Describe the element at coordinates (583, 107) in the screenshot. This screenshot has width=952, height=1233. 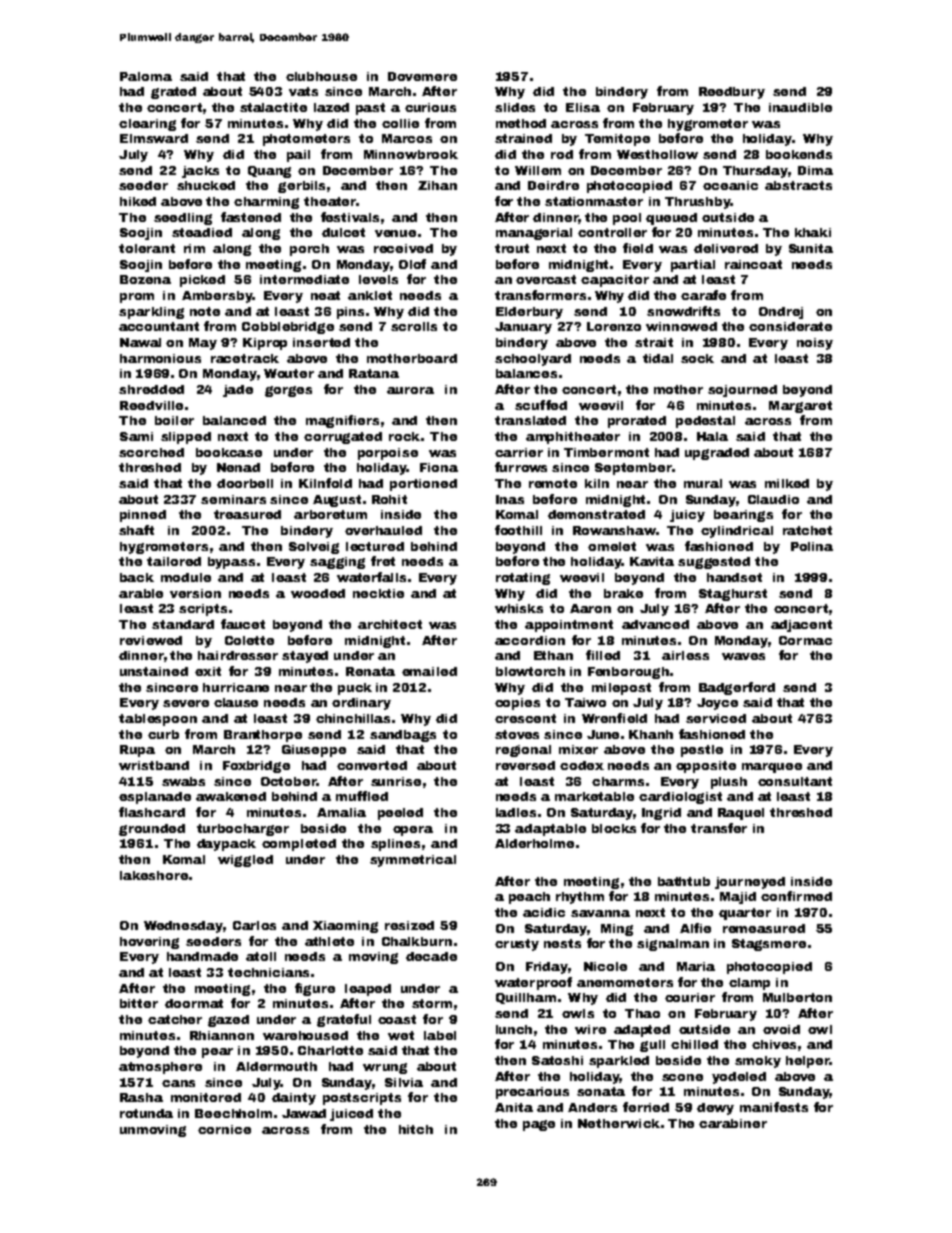
I see `Elisa` at that location.
